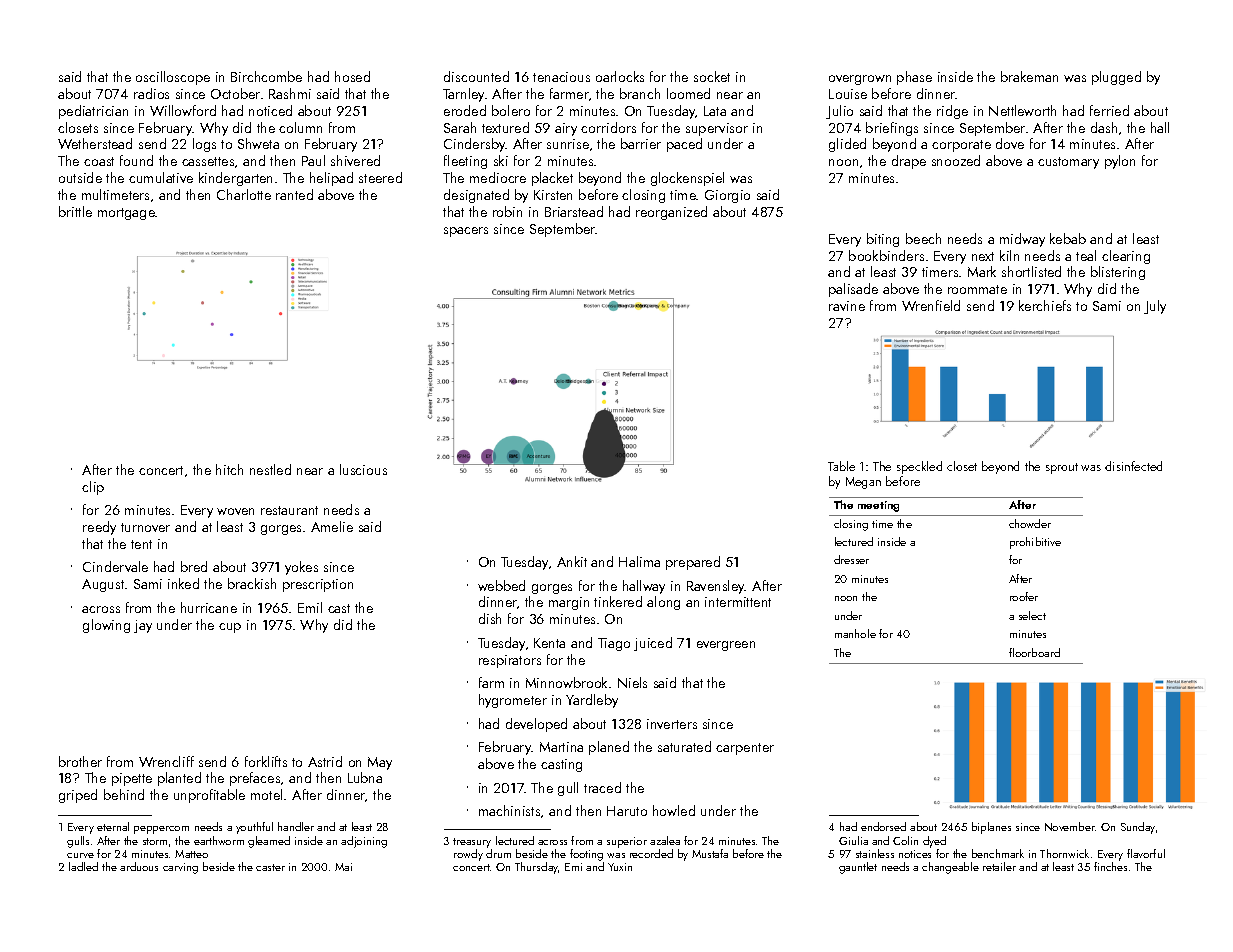 This screenshot has height=952, width=1233. I want to click on next, so click(983, 256).
